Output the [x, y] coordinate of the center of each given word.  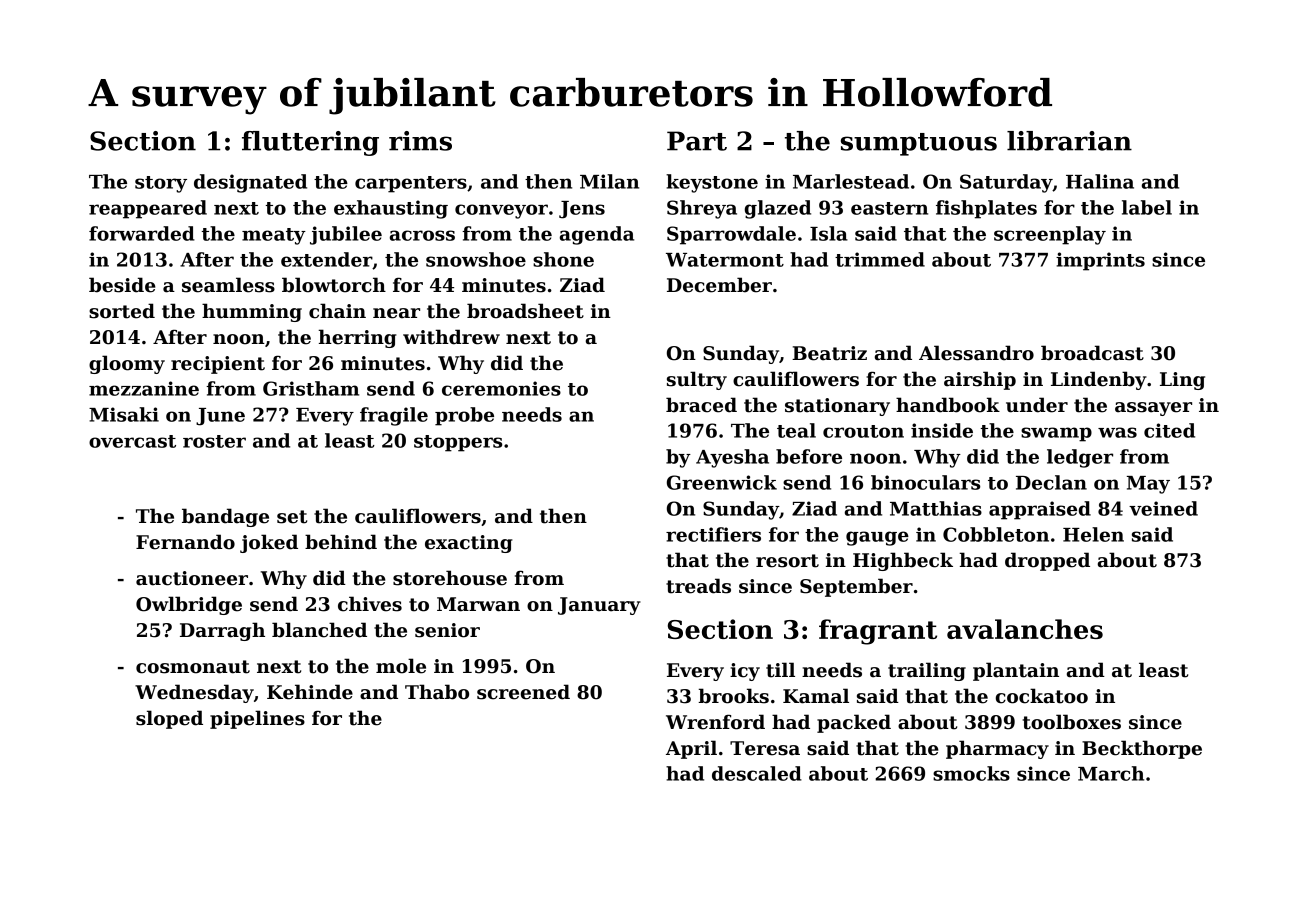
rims [420, 141]
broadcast [1092, 353]
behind [341, 542]
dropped [1047, 561]
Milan [609, 181]
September [856, 587]
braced [701, 405]
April [691, 749]
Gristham [311, 388]
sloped [169, 719]
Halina [1100, 181]
